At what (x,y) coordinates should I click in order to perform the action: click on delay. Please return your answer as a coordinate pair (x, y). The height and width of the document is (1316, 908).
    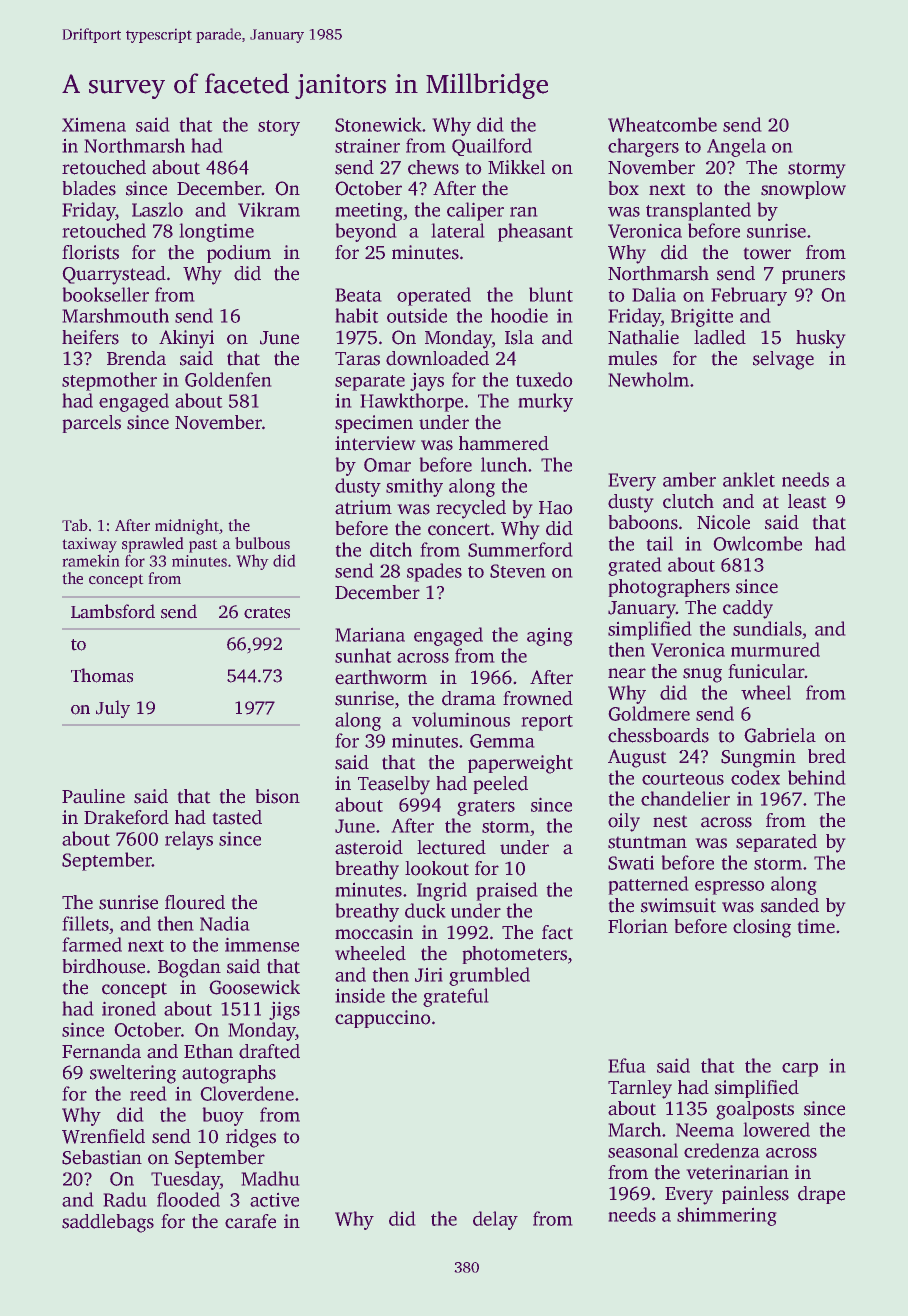
    Looking at the image, I should click on (495, 1220).
